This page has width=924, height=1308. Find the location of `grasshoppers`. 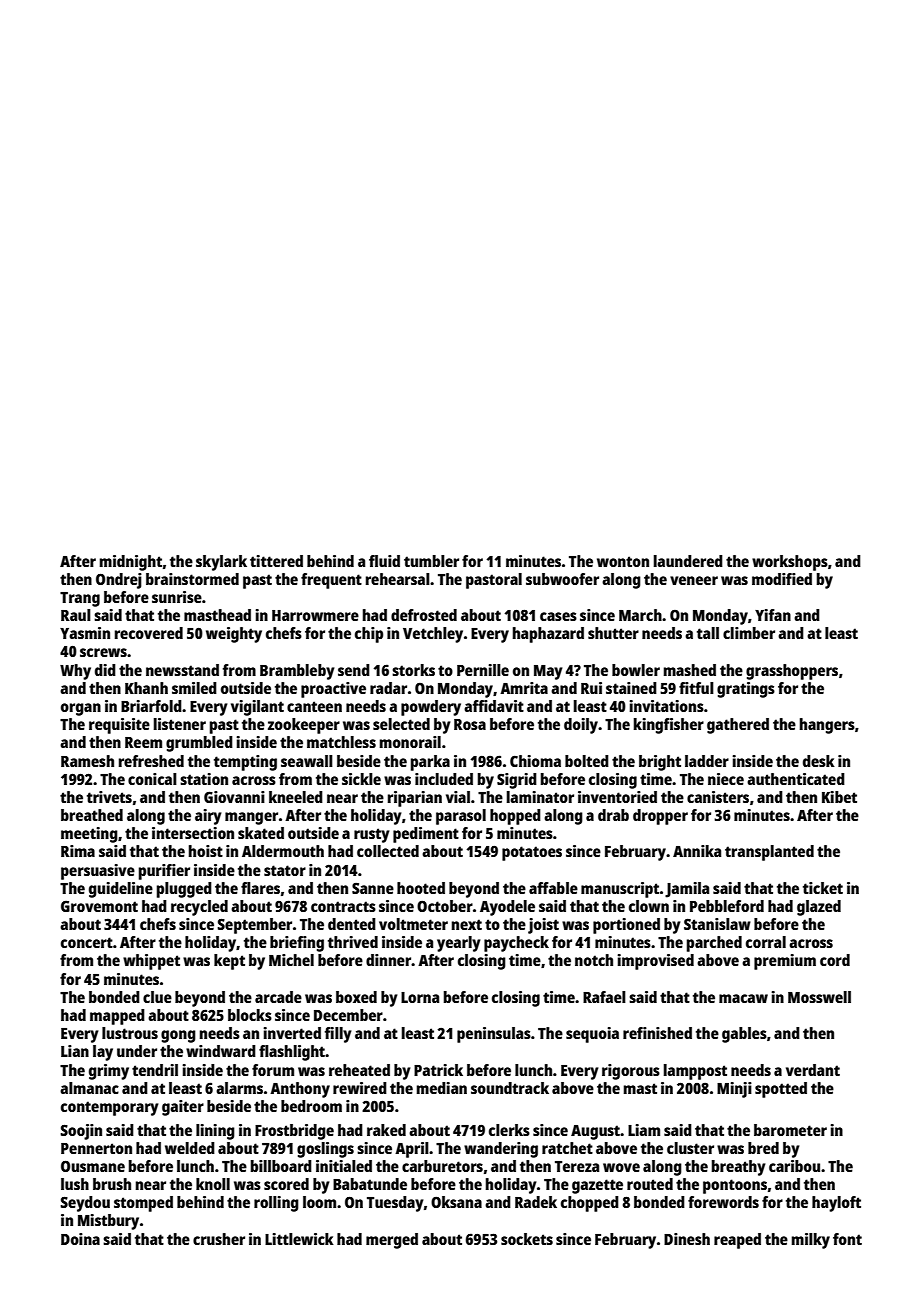

grasshoppers is located at coordinates (792, 672).
